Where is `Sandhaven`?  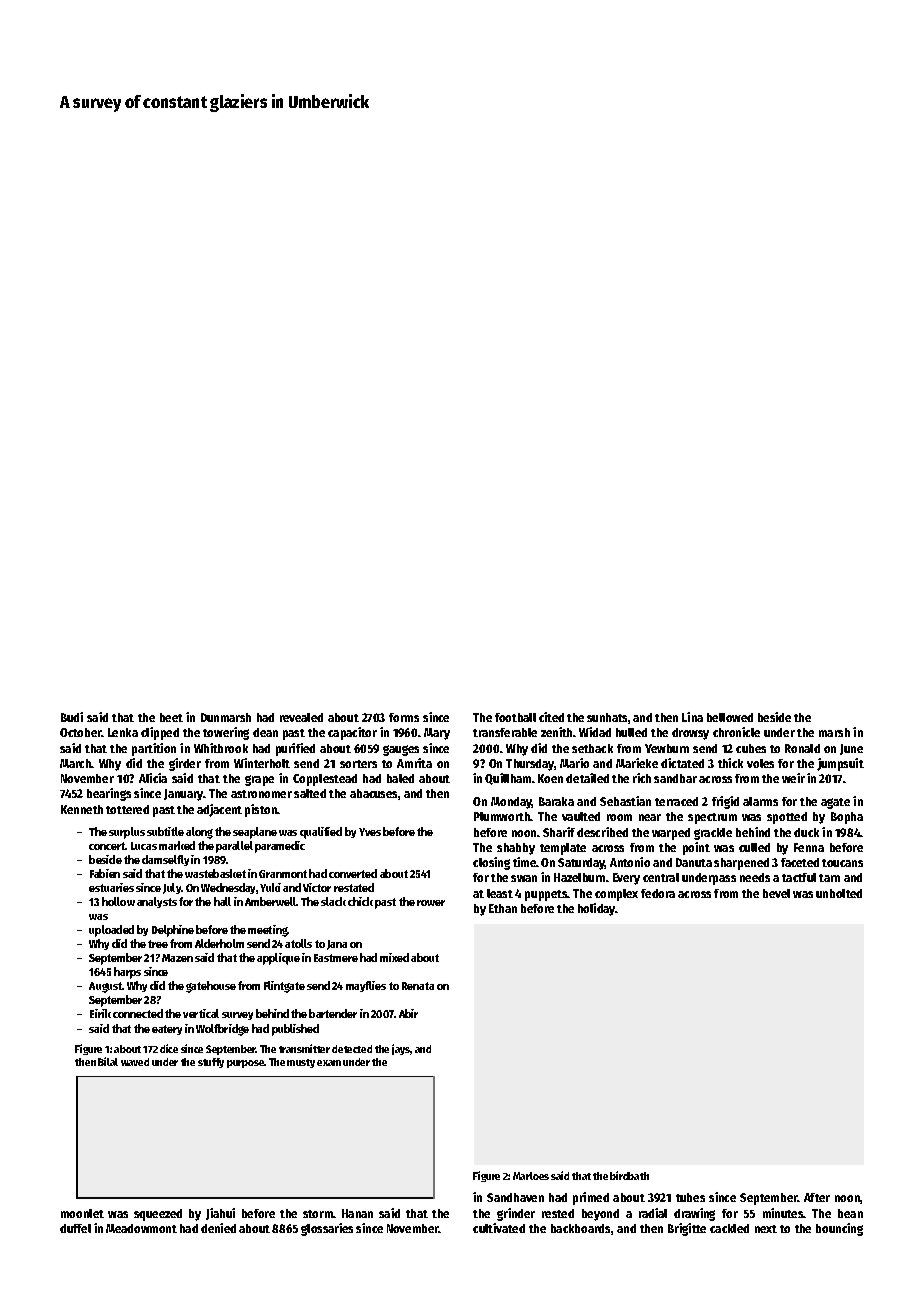
Sandhaven is located at coordinates (515, 1197).
